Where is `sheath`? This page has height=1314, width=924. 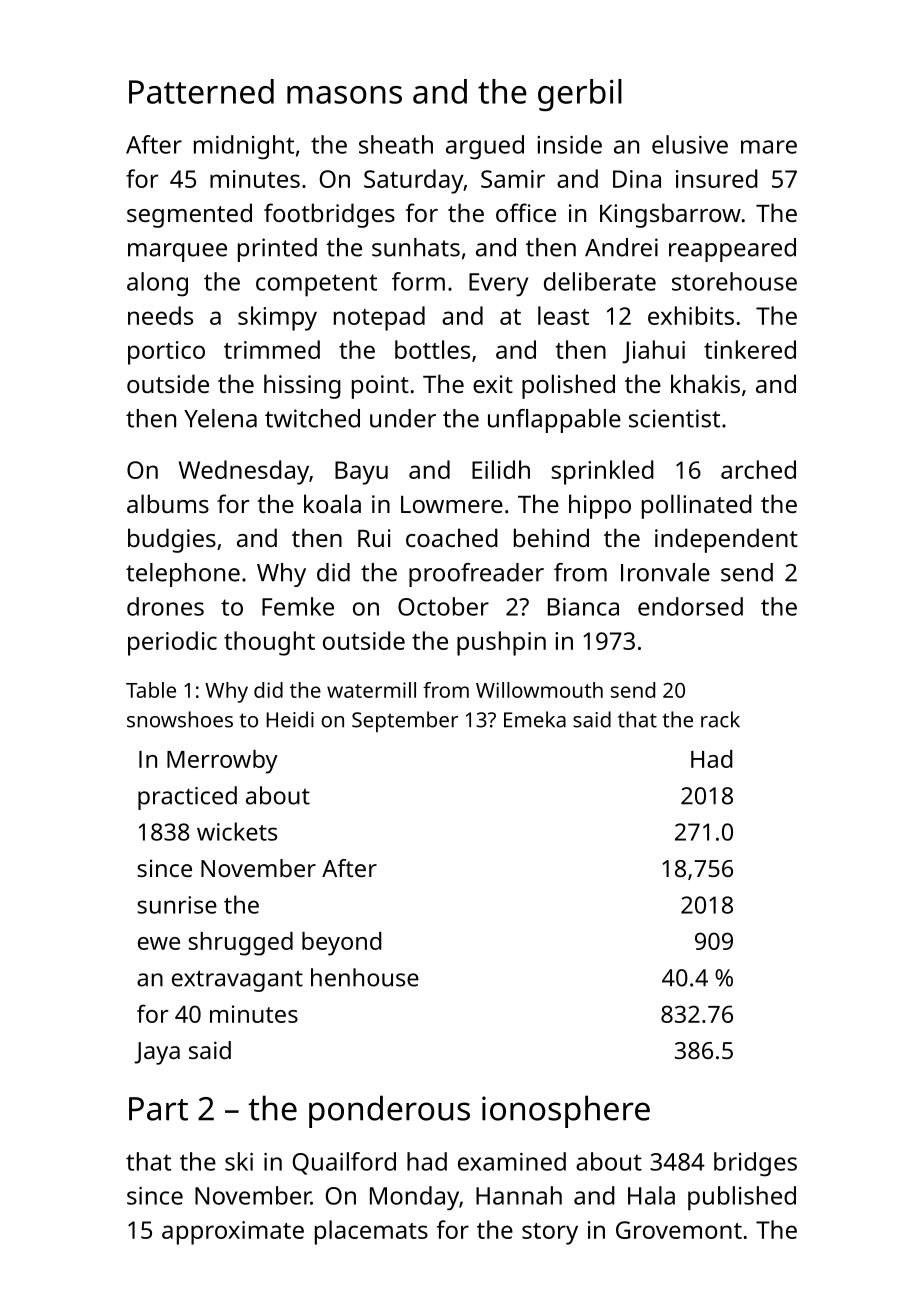 sheath is located at coordinates (396, 144).
